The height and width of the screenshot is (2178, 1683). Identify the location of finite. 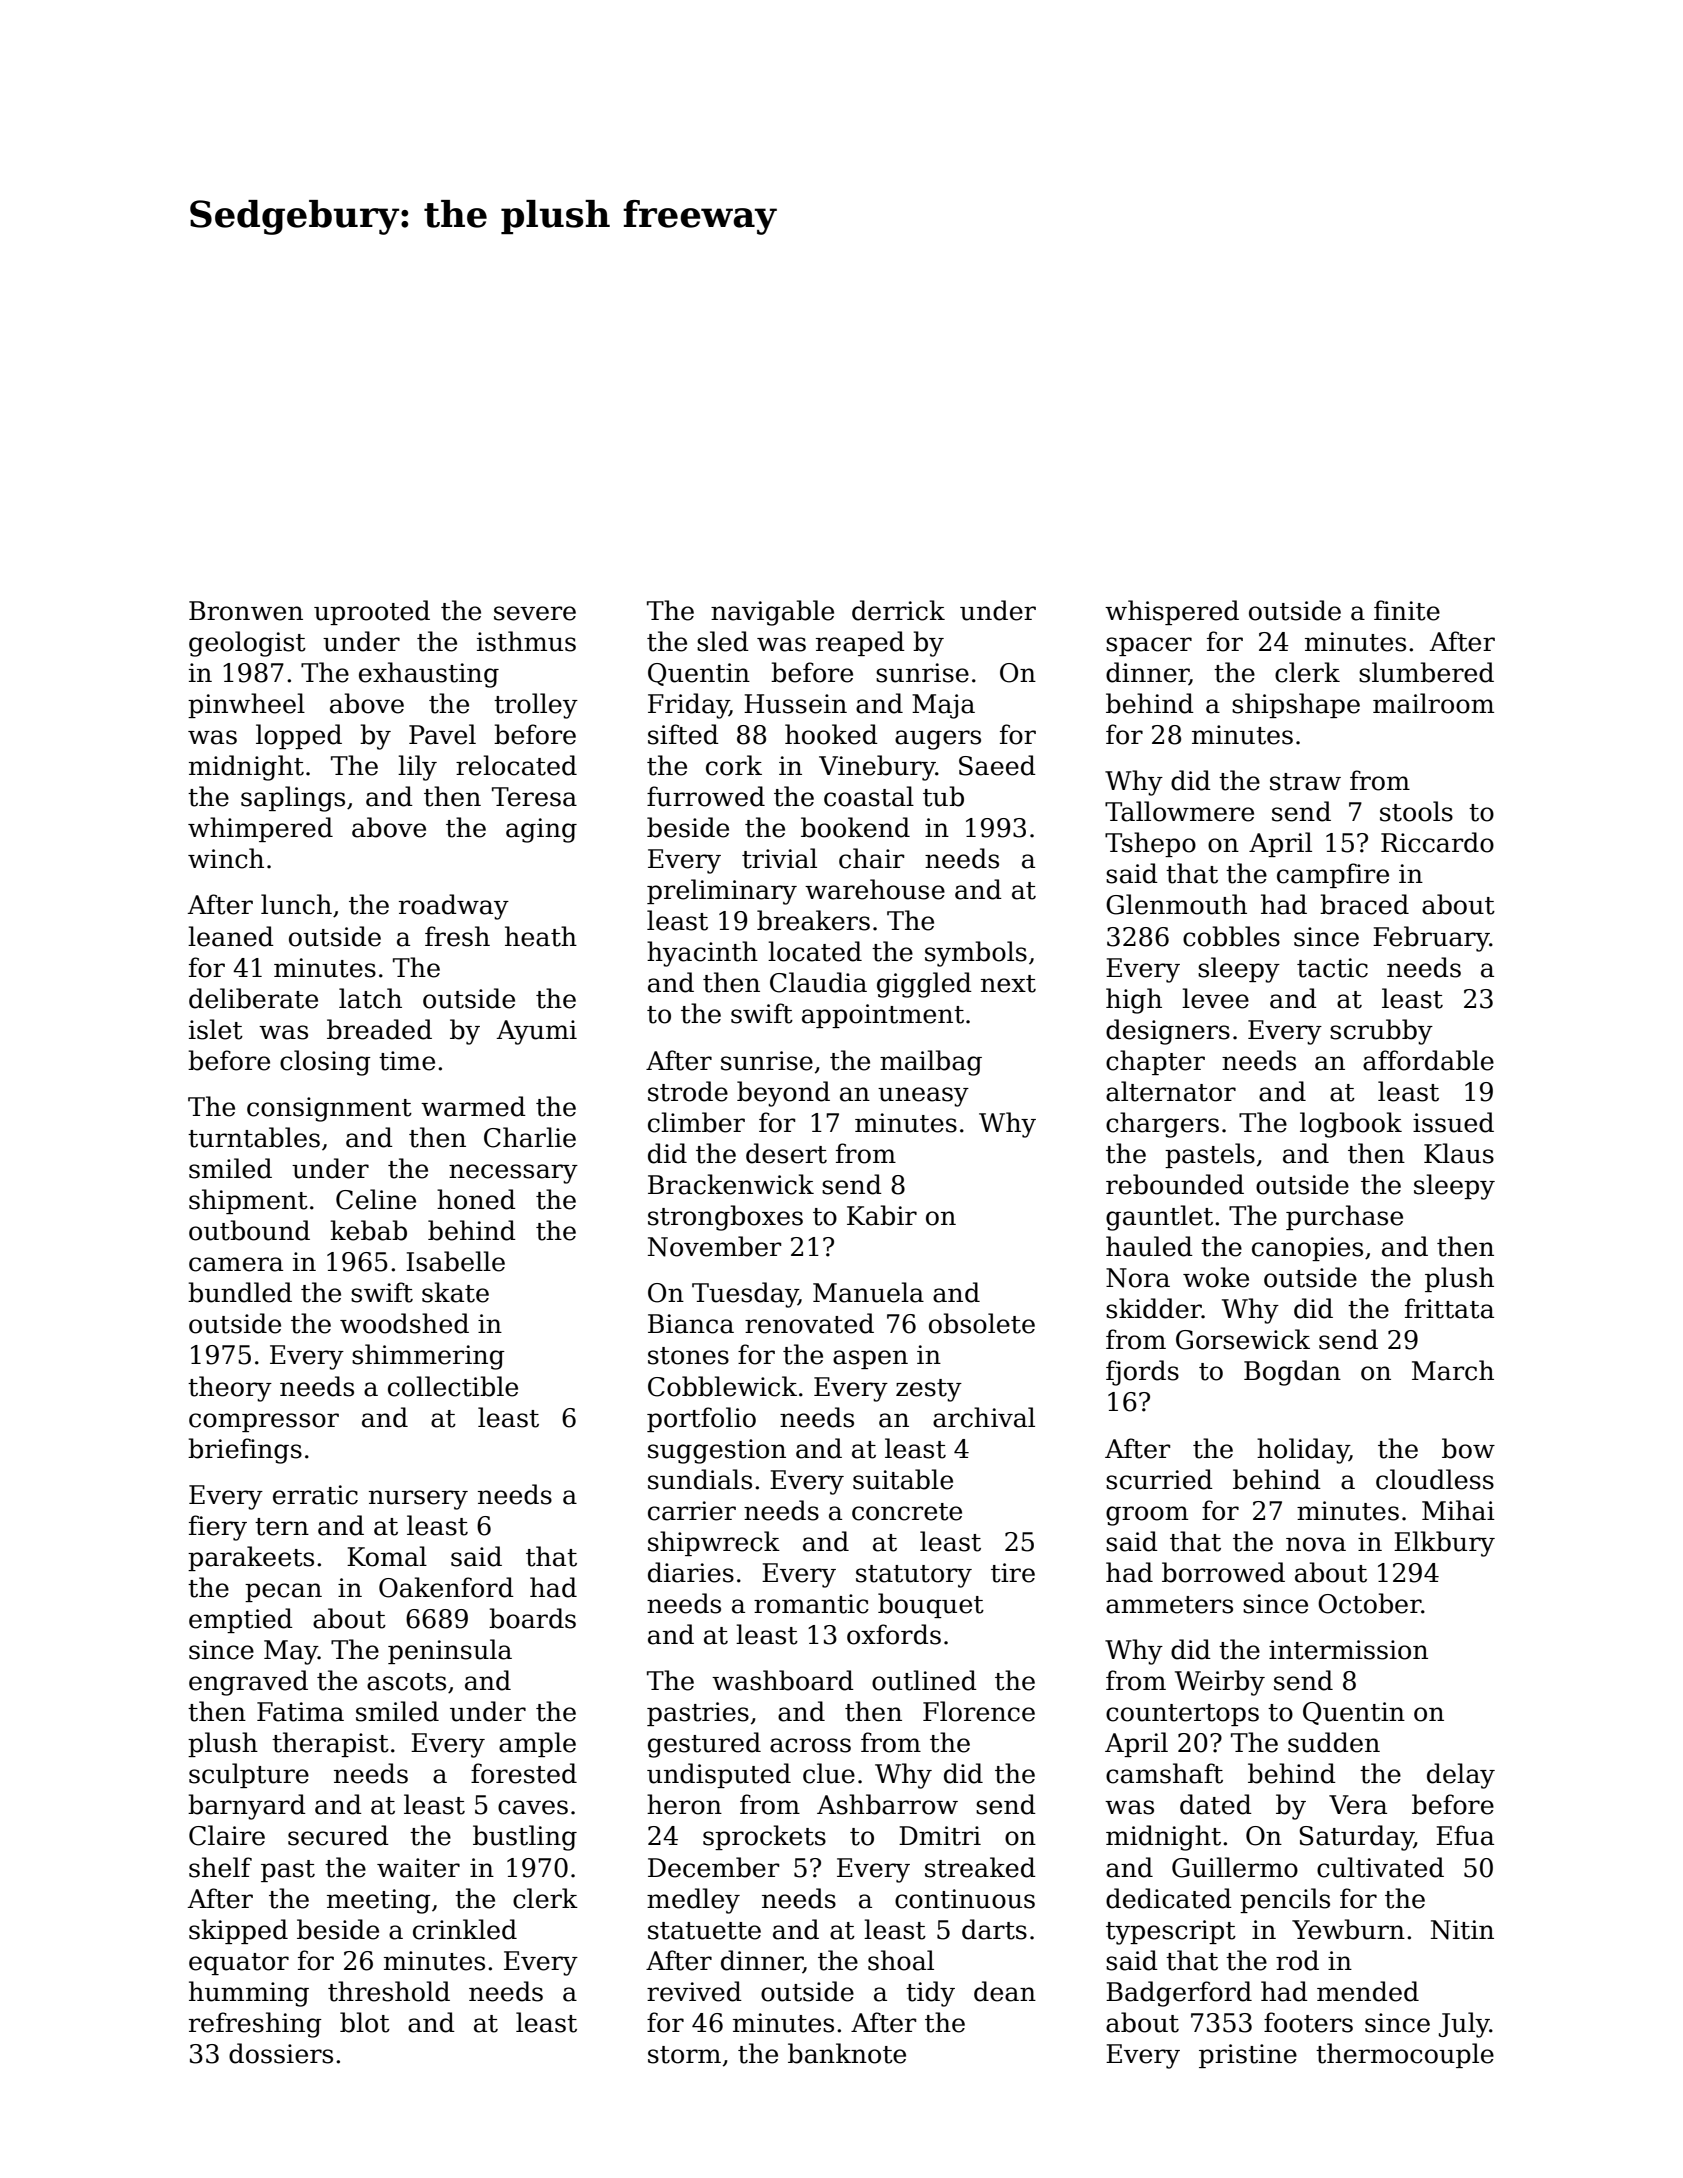
(1407, 610).
